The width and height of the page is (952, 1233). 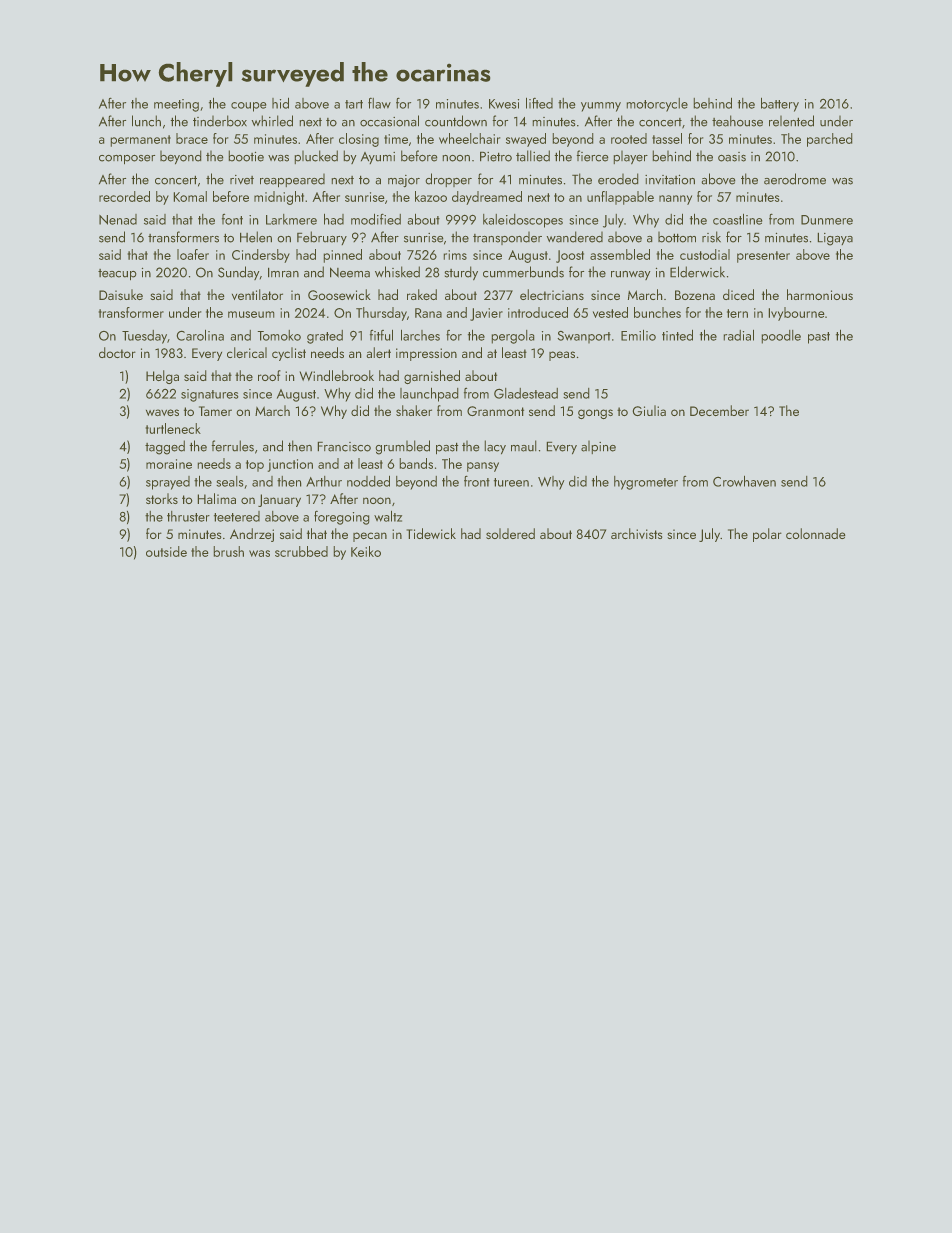 I want to click on Keiko, so click(x=366, y=551).
